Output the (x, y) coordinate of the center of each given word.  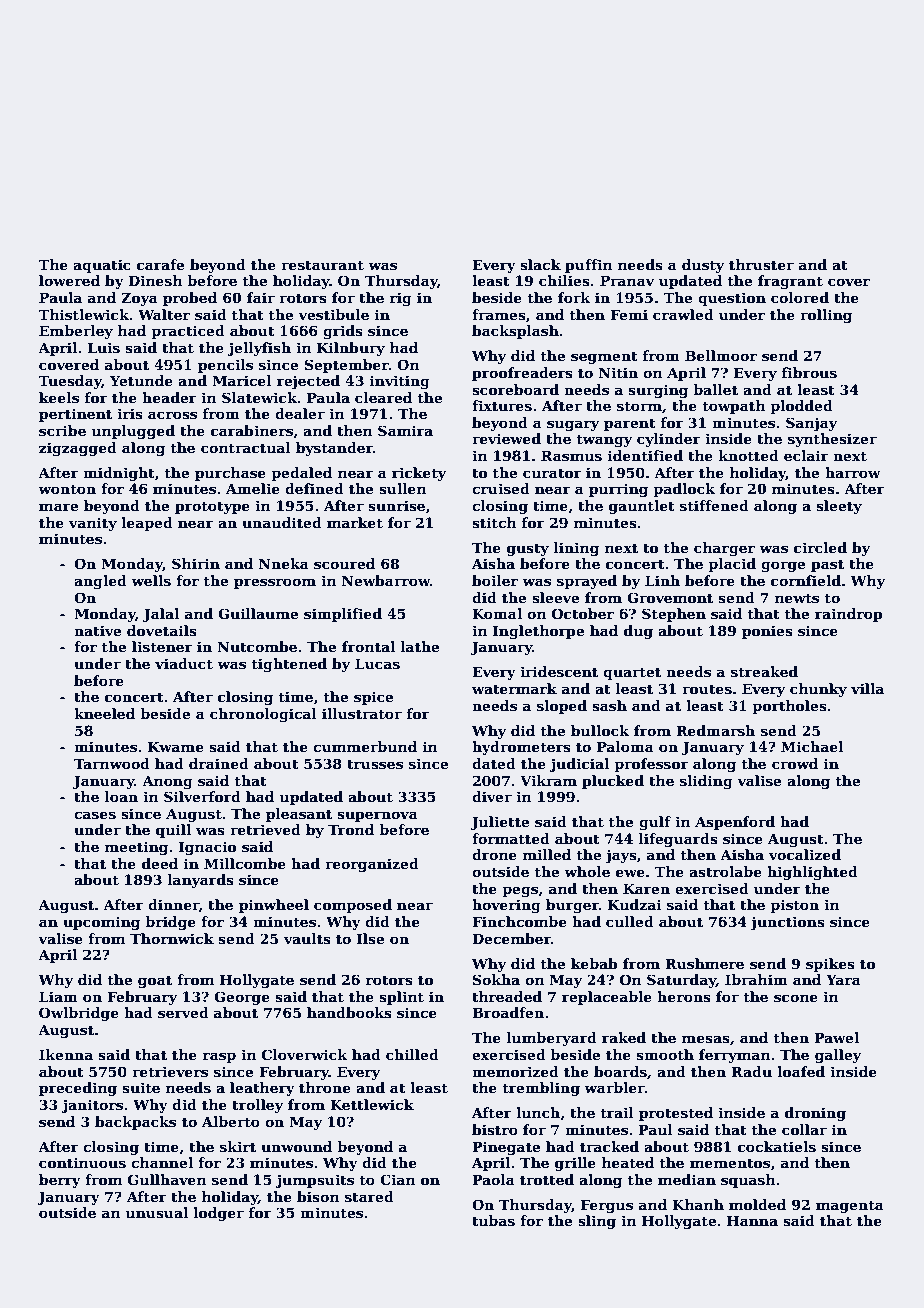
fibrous (809, 372)
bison (318, 1196)
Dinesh (155, 280)
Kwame (176, 746)
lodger (218, 1214)
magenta (850, 1206)
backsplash (515, 332)
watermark (514, 688)
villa (867, 688)
